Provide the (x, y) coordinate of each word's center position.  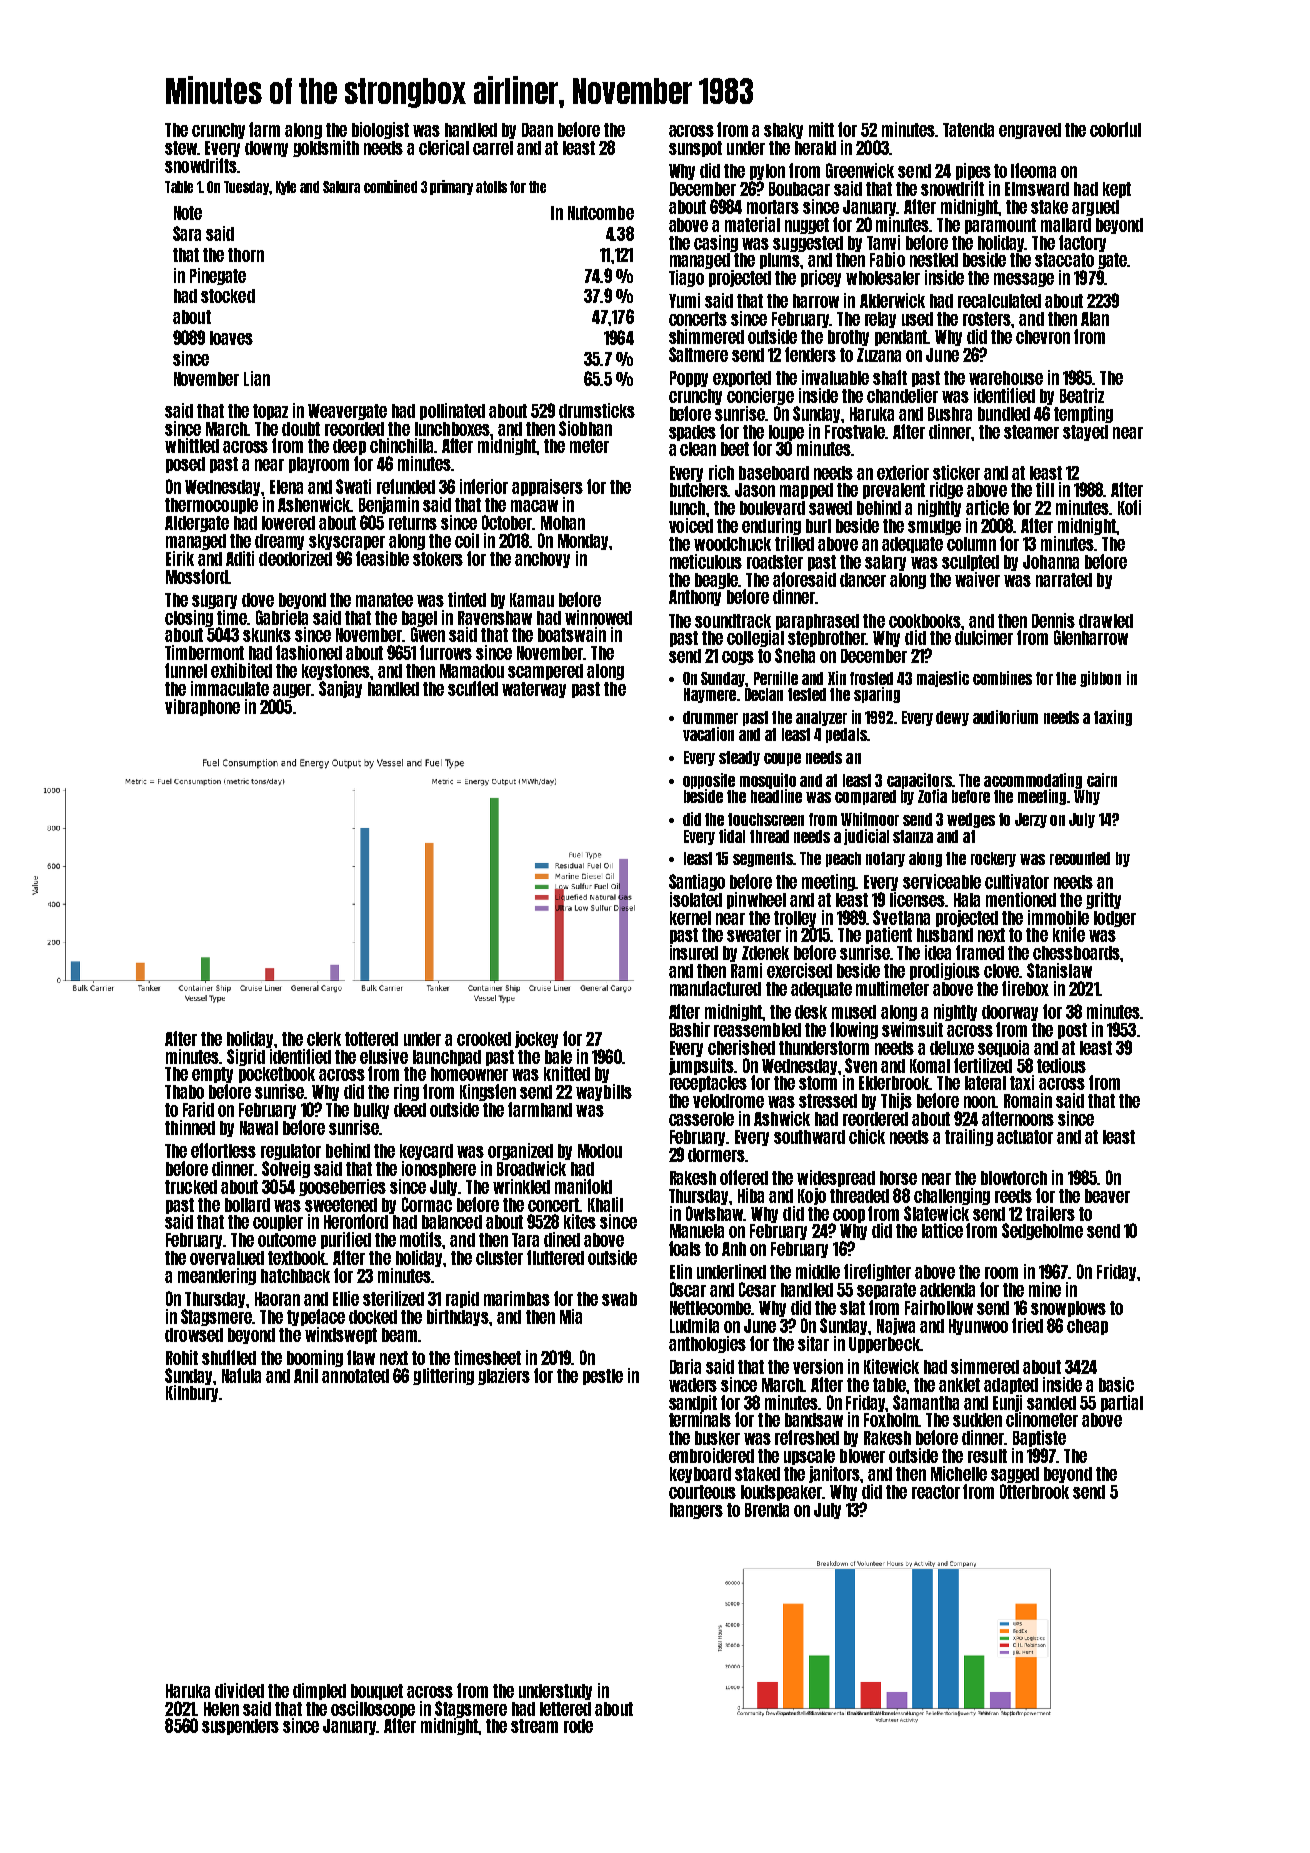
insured (694, 952)
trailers (1050, 1213)
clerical (444, 147)
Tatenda (968, 130)
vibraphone (202, 707)
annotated (355, 1376)
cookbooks (925, 621)
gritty (1103, 900)
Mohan (563, 523)
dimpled (319, 1691)
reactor (936, 1492)
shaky (783, 131)
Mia (571, 1316)
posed (185, 465)
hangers (696, 1511)
